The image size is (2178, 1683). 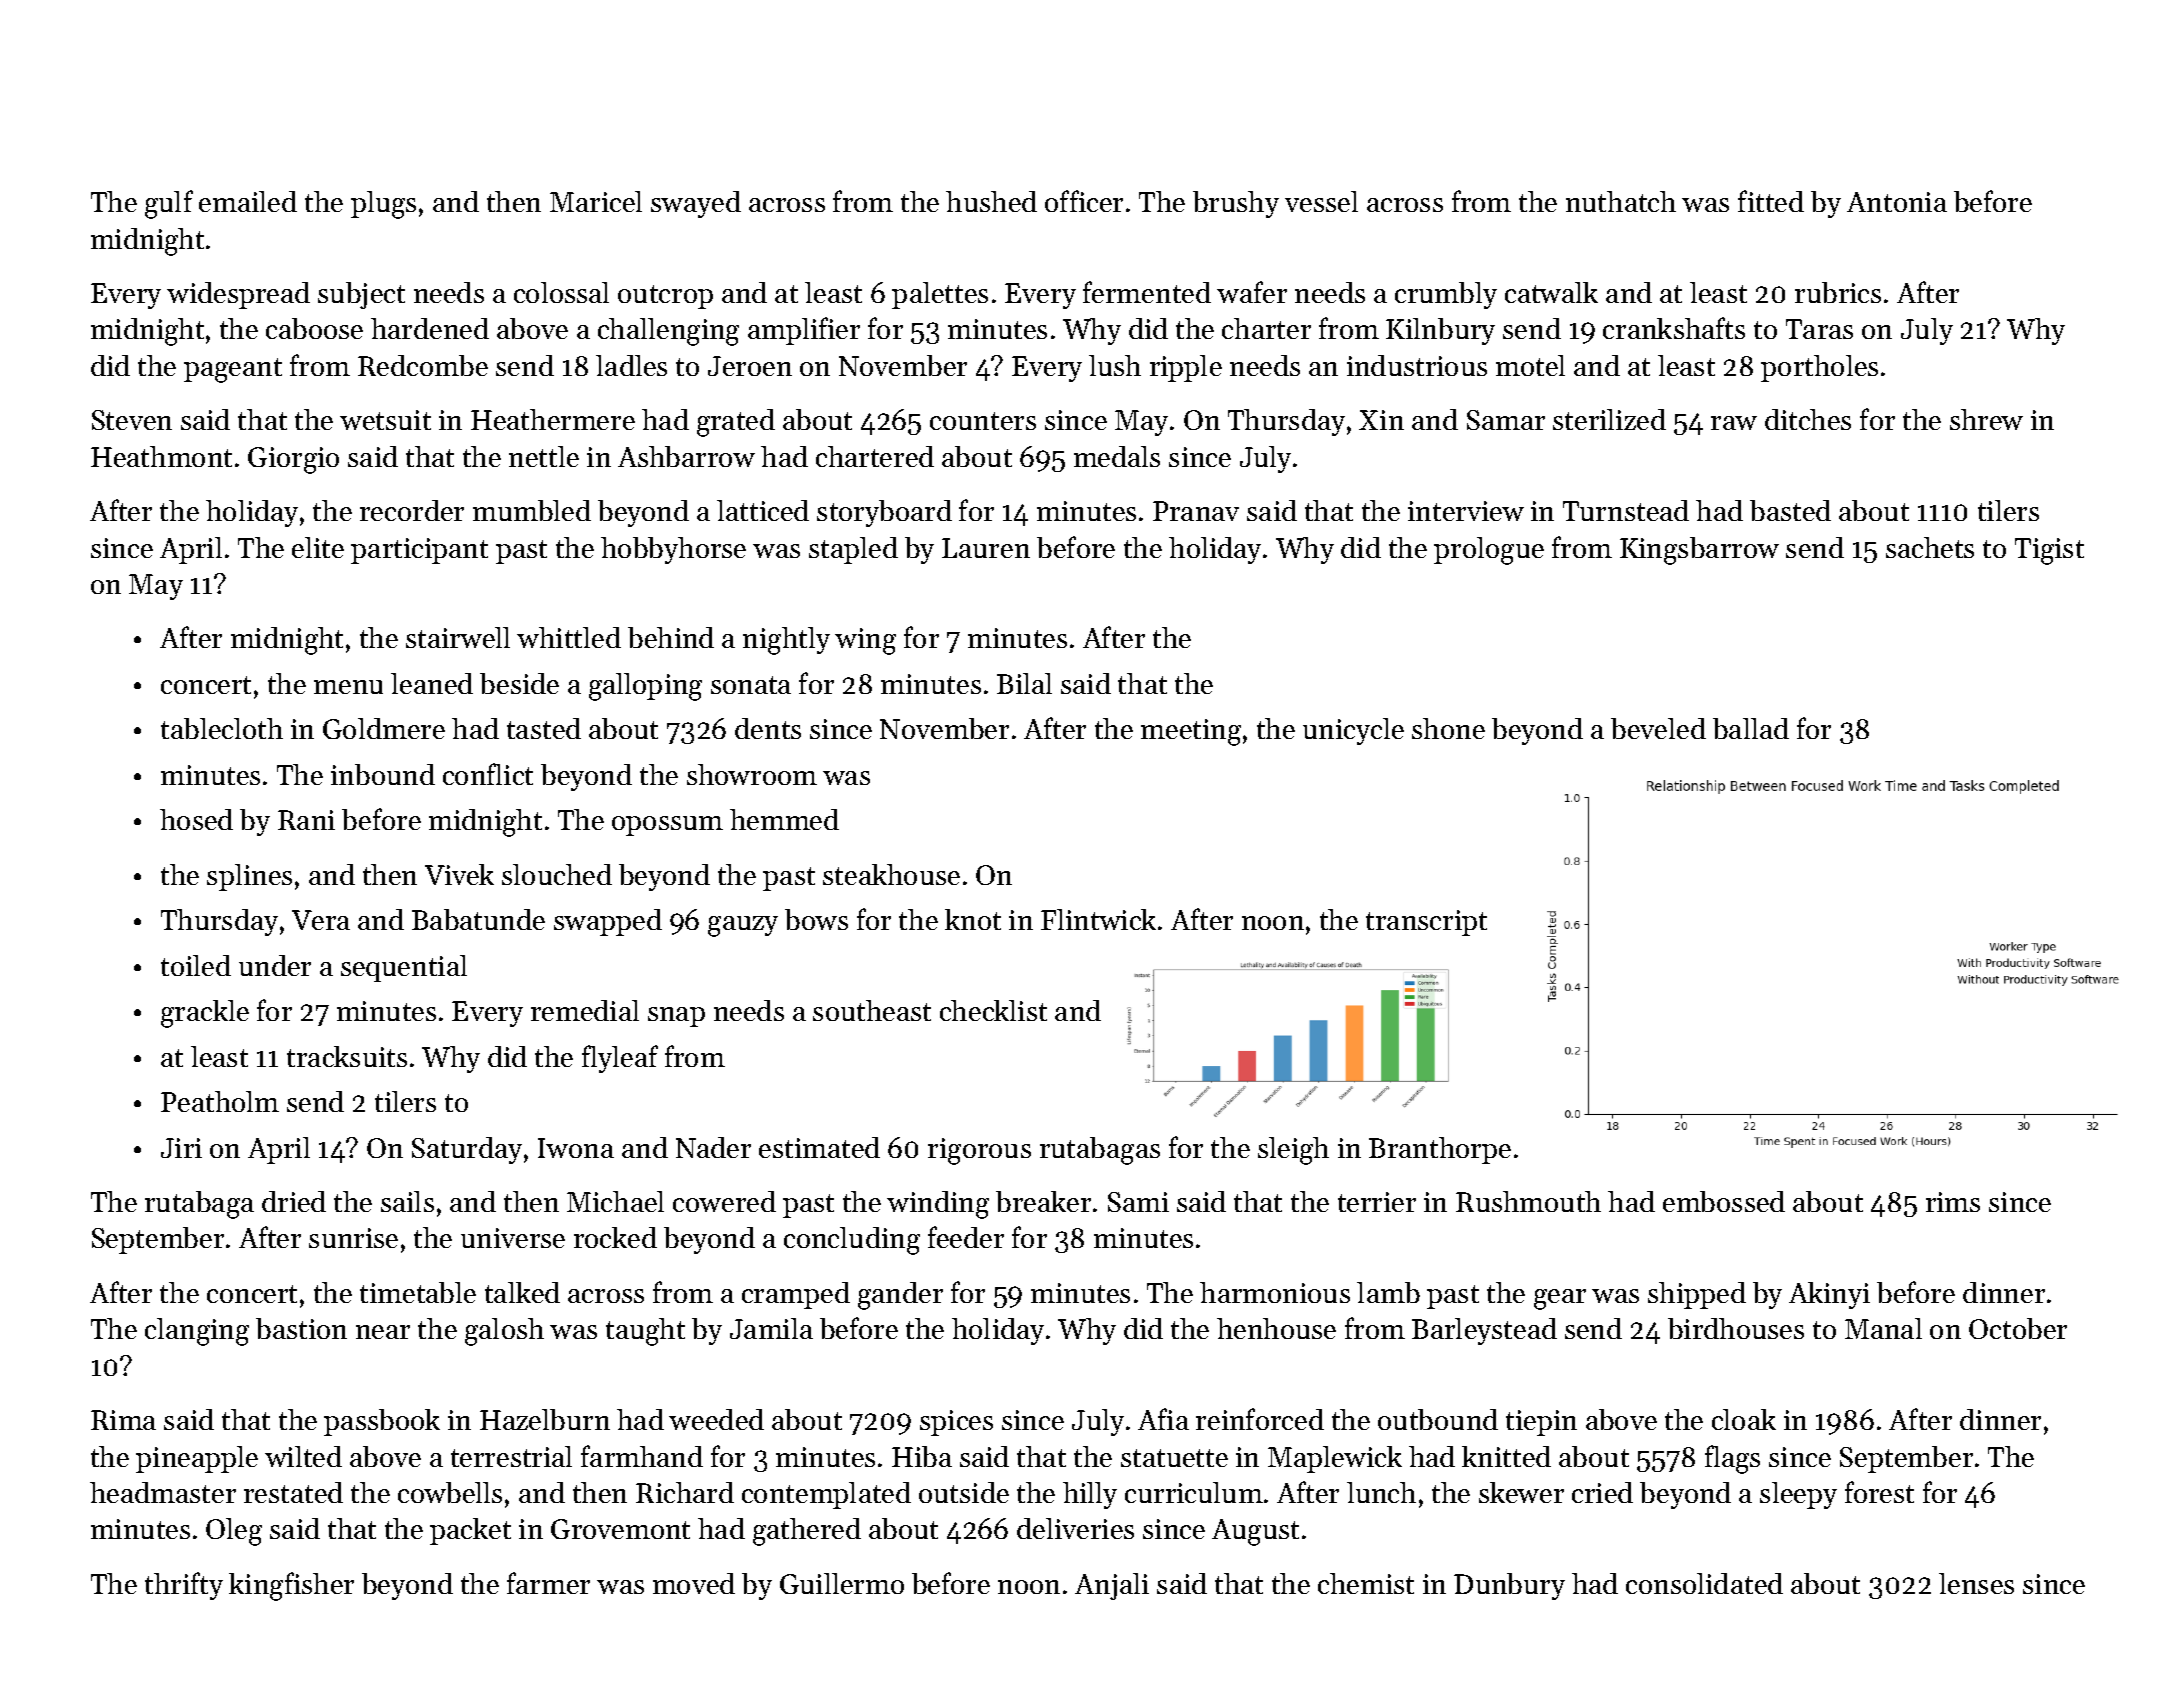 What do you see at coordinates (1075, 1528) in the document?
I see `deliveries` at bounding box center [1075, 1528].
